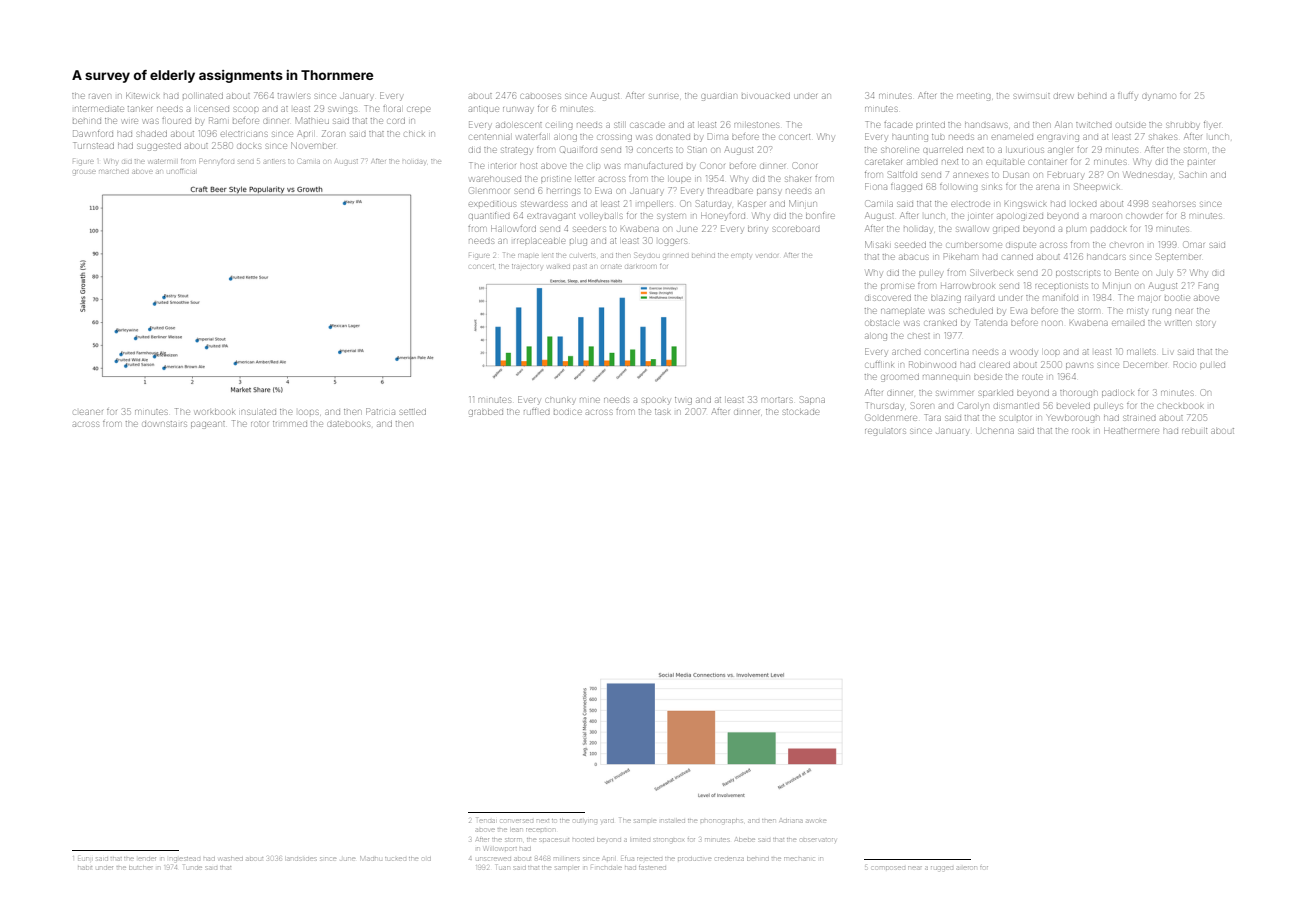 This document has width=1308, height=924. I want to click on Fiona, so click(876, 186).
